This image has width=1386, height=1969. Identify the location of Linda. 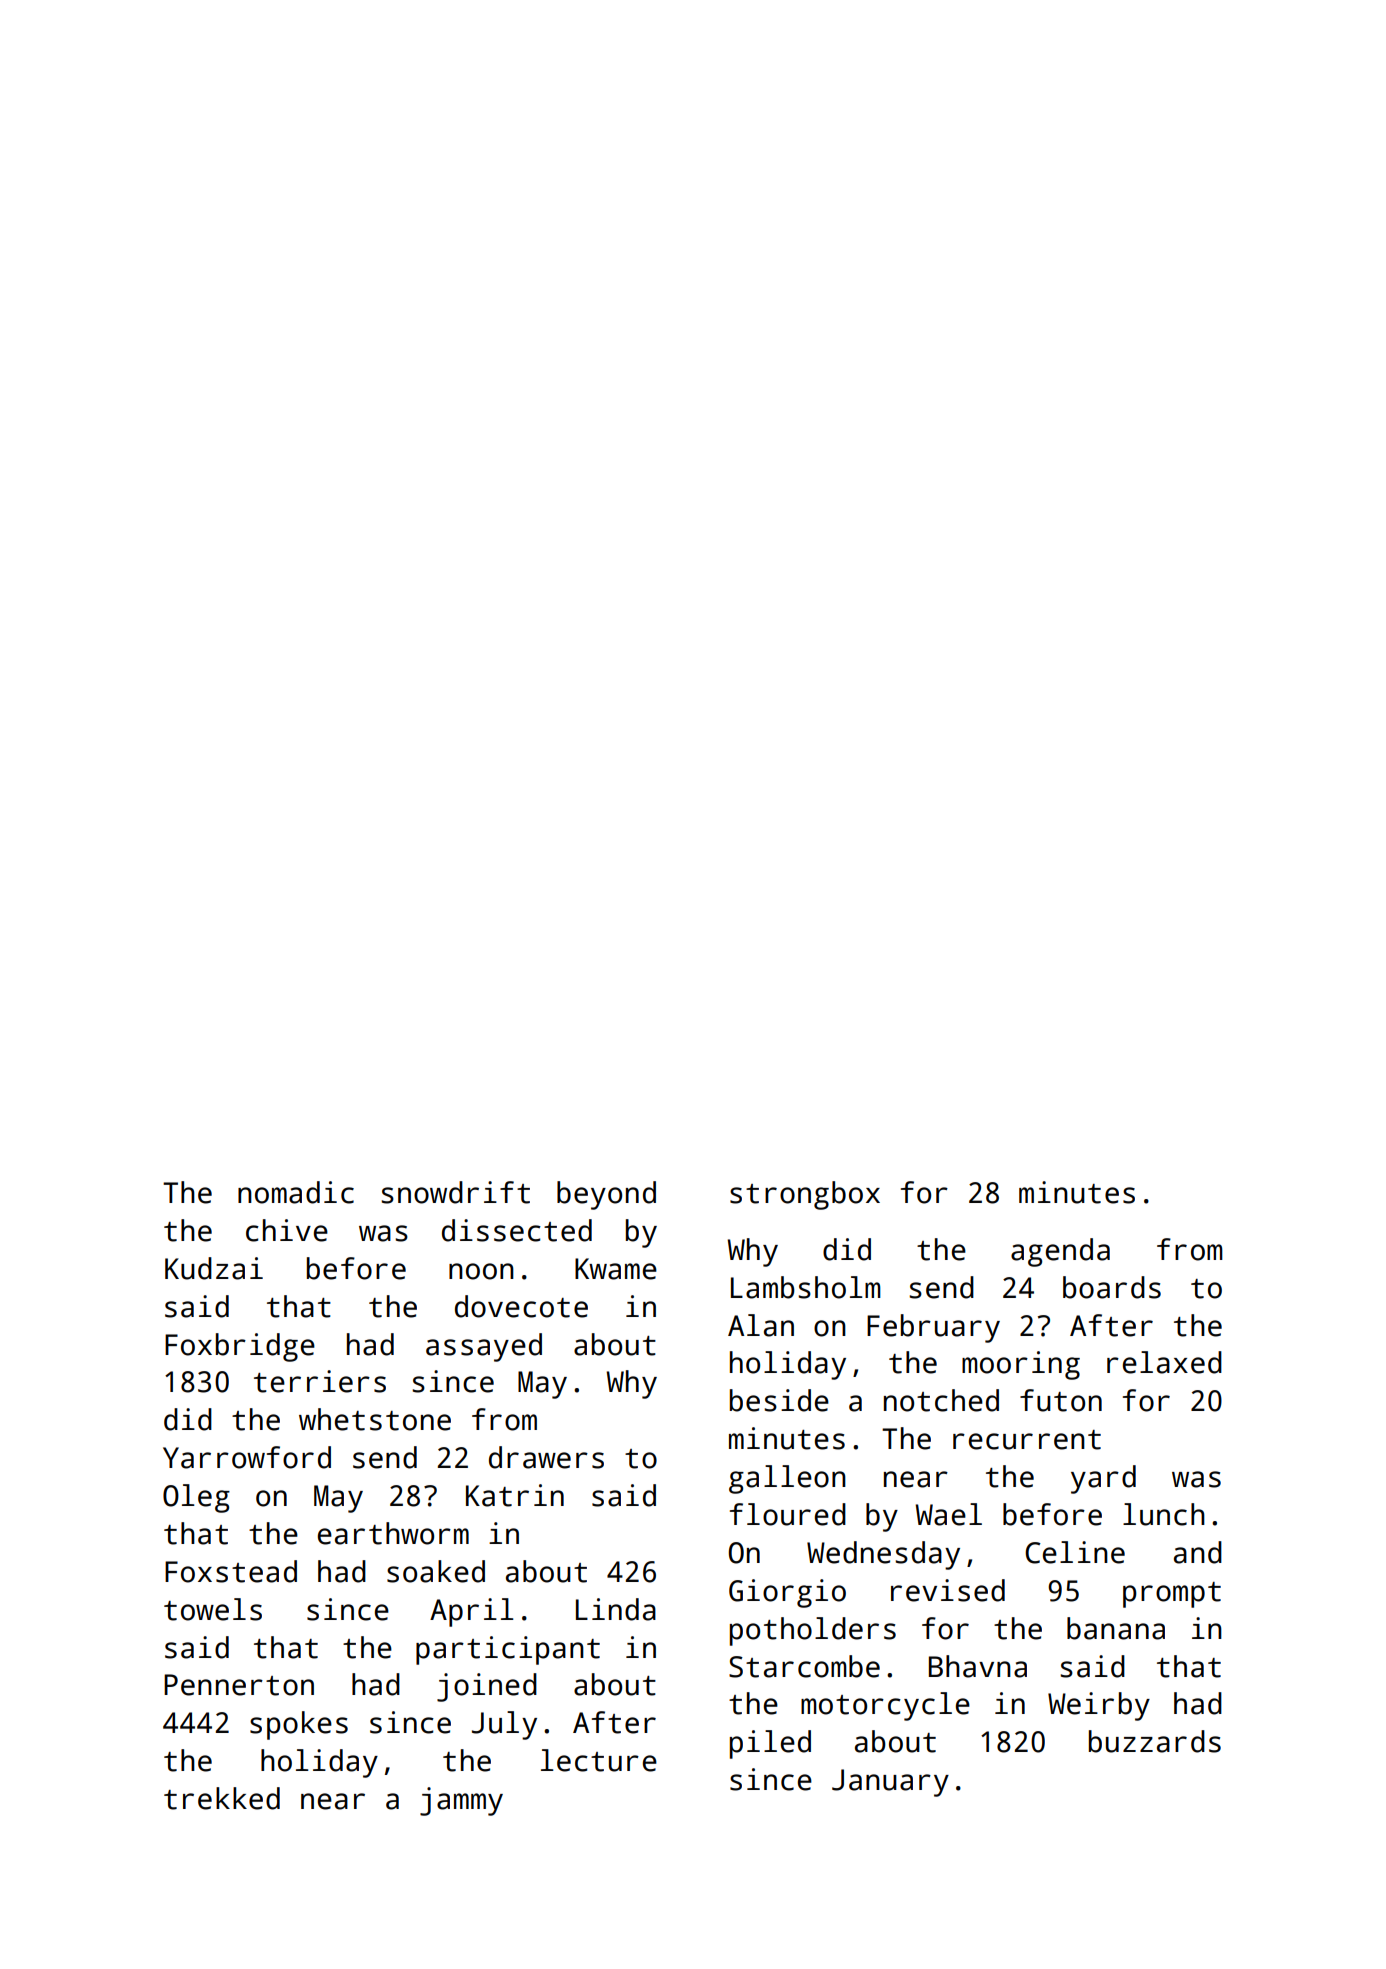
(616, 1609).
